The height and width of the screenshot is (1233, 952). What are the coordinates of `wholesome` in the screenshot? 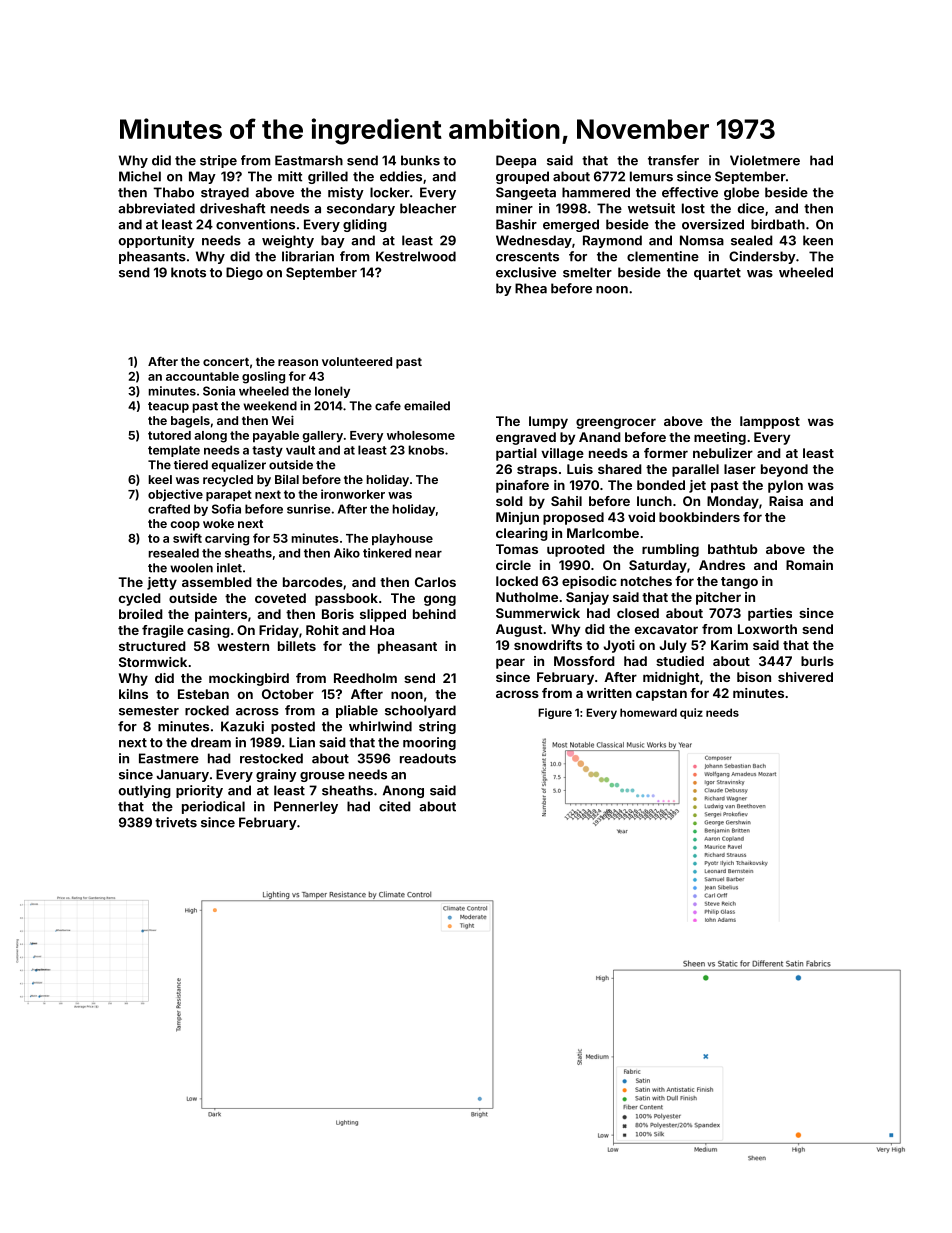 It's located at (421, 435).
